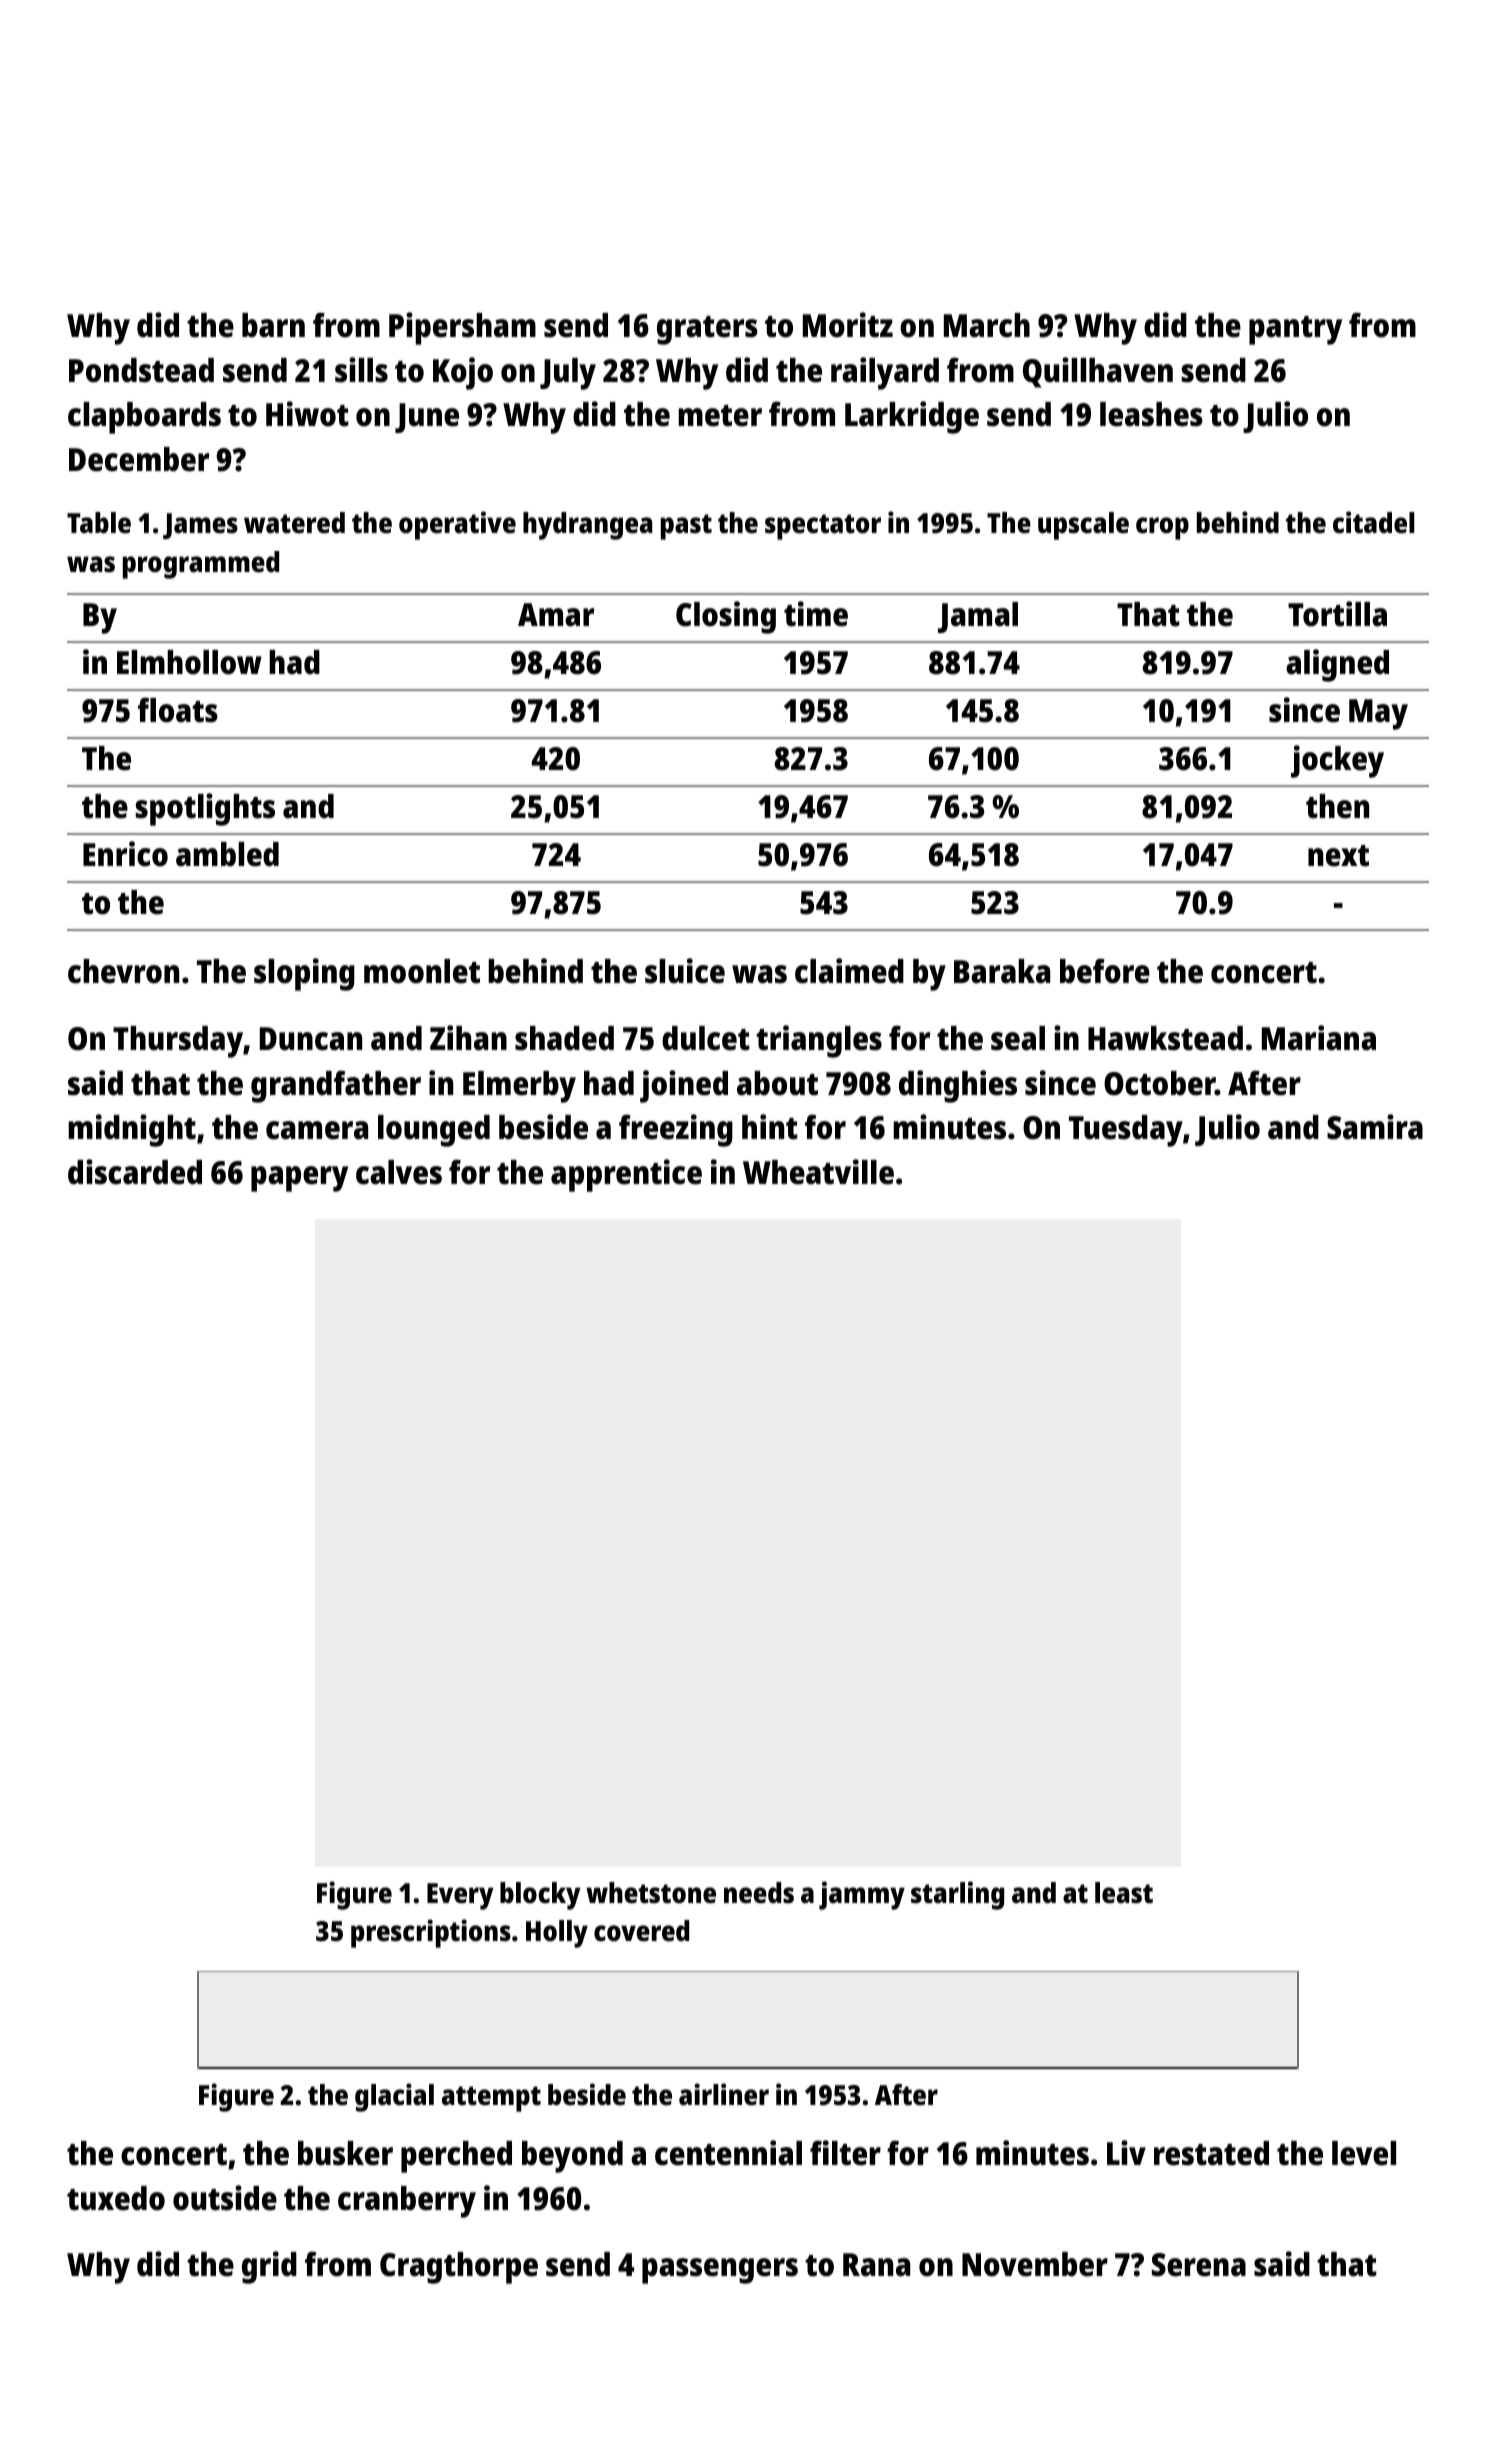 The image size is (1496, 2464). I want to click on Amar, so click(556, 615).
